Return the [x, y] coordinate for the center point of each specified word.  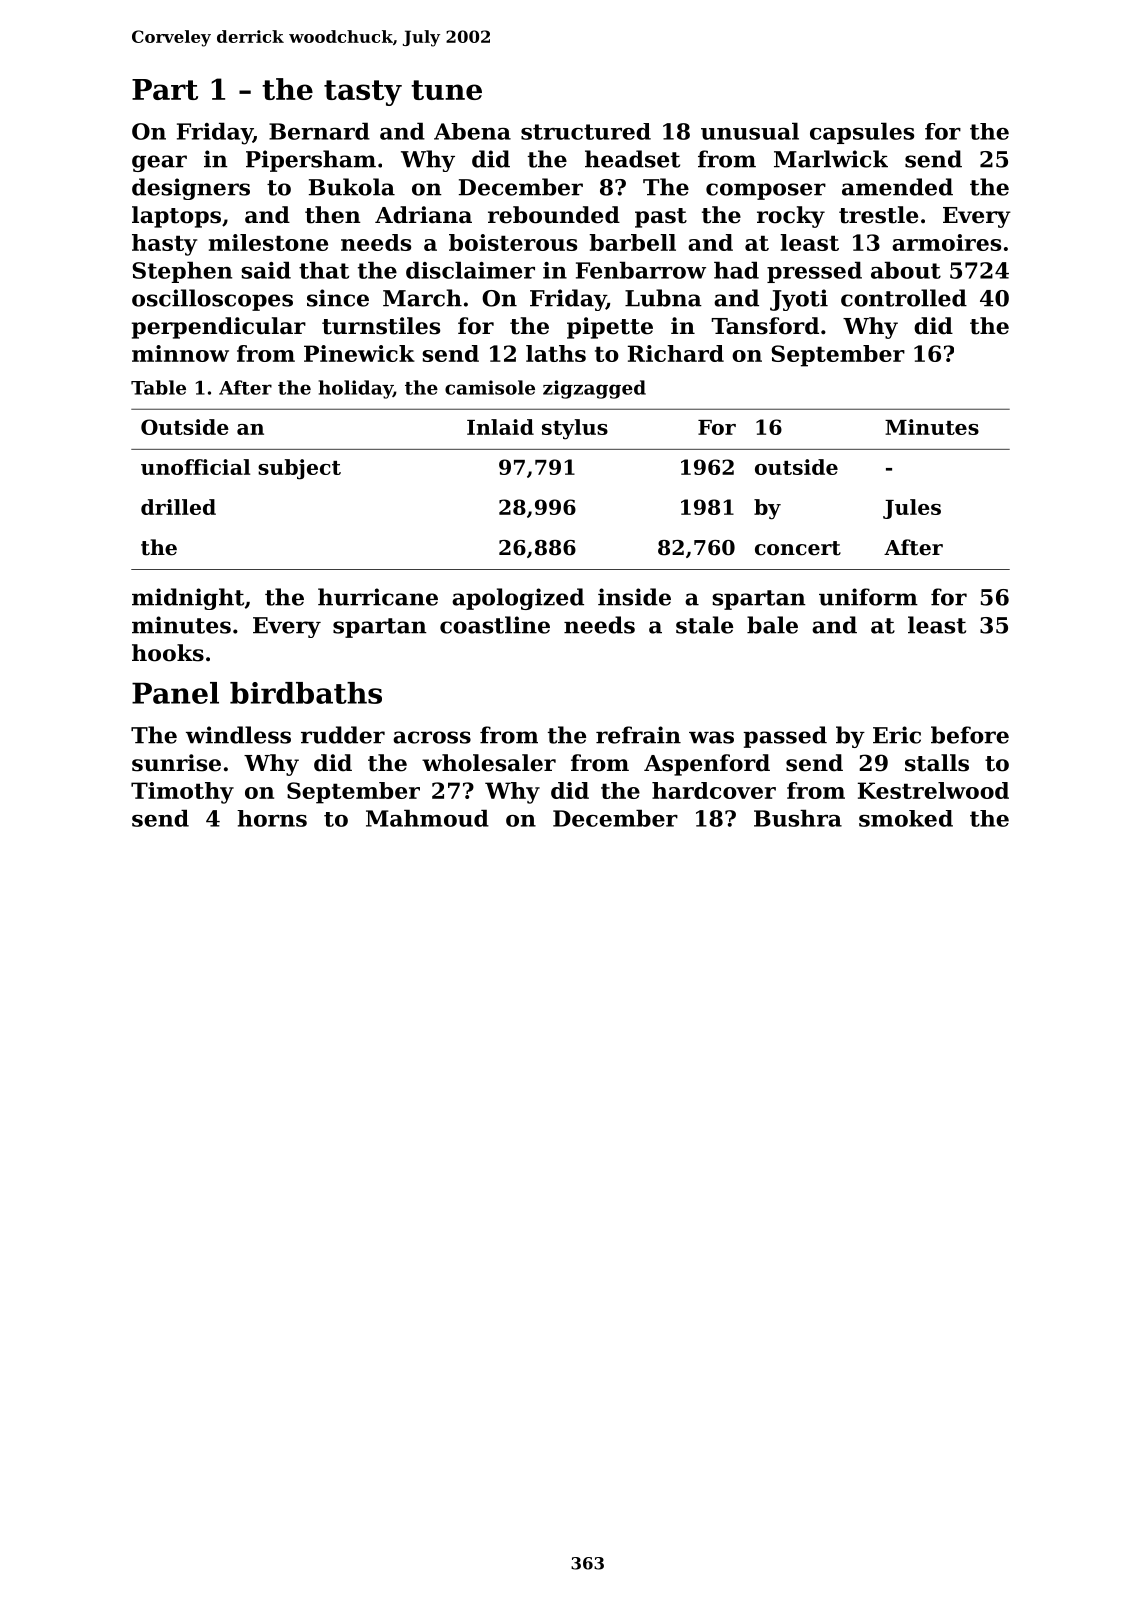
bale [772, 625]
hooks [168, 653]
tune [446, 90]
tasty [363, 93]
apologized [518, 599]
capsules [862, 133]
